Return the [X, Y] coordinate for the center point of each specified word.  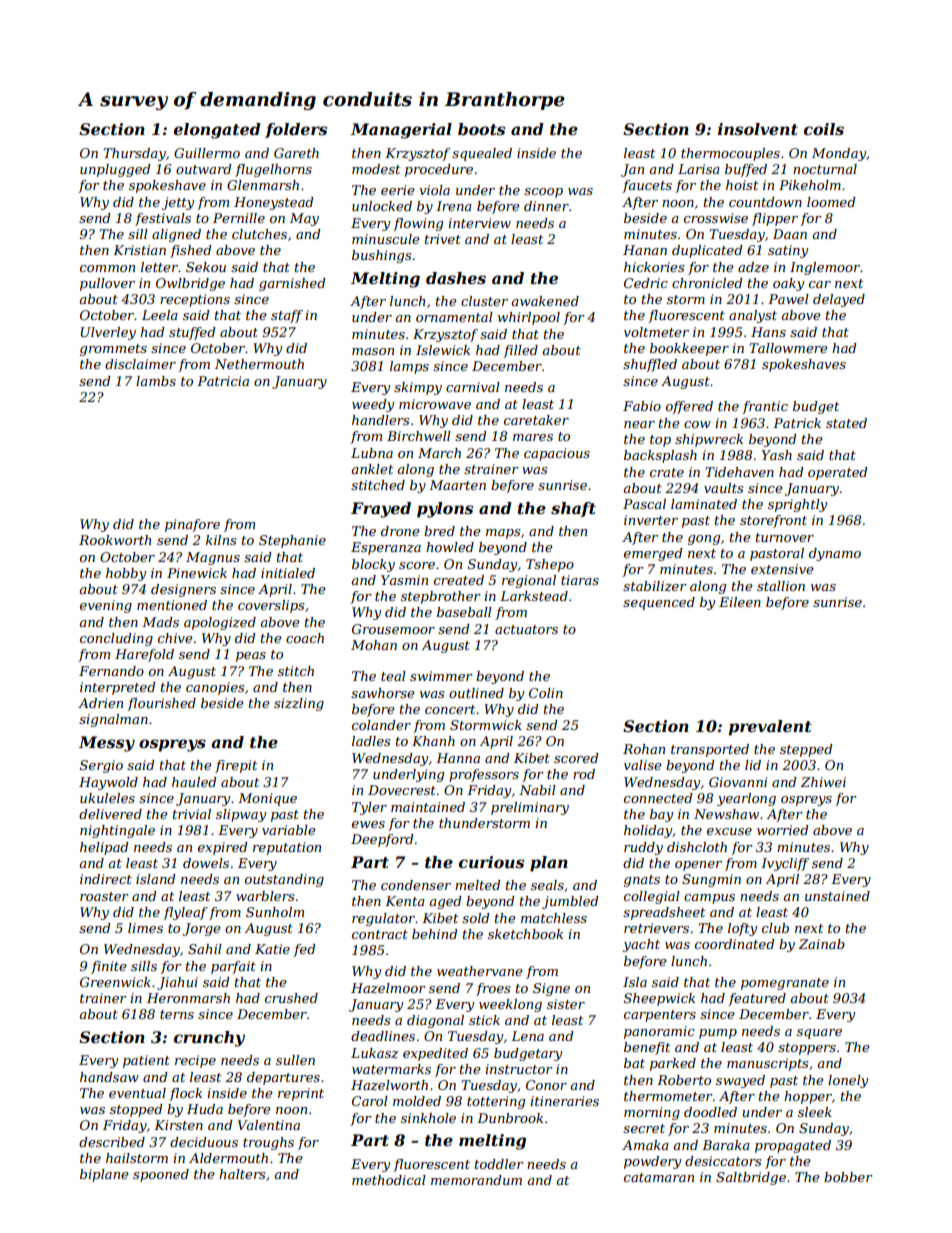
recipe [195, 1061]
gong [704, 540]
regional [529, 581]
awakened [545, 301]
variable [289, 830]
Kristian [139, 250]
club [775, 928]
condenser [416, 885]
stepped [806, 750]
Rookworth [115, 540]
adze [753, 267]
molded [417, 1101]
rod [584, 774]
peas [251, 657]
